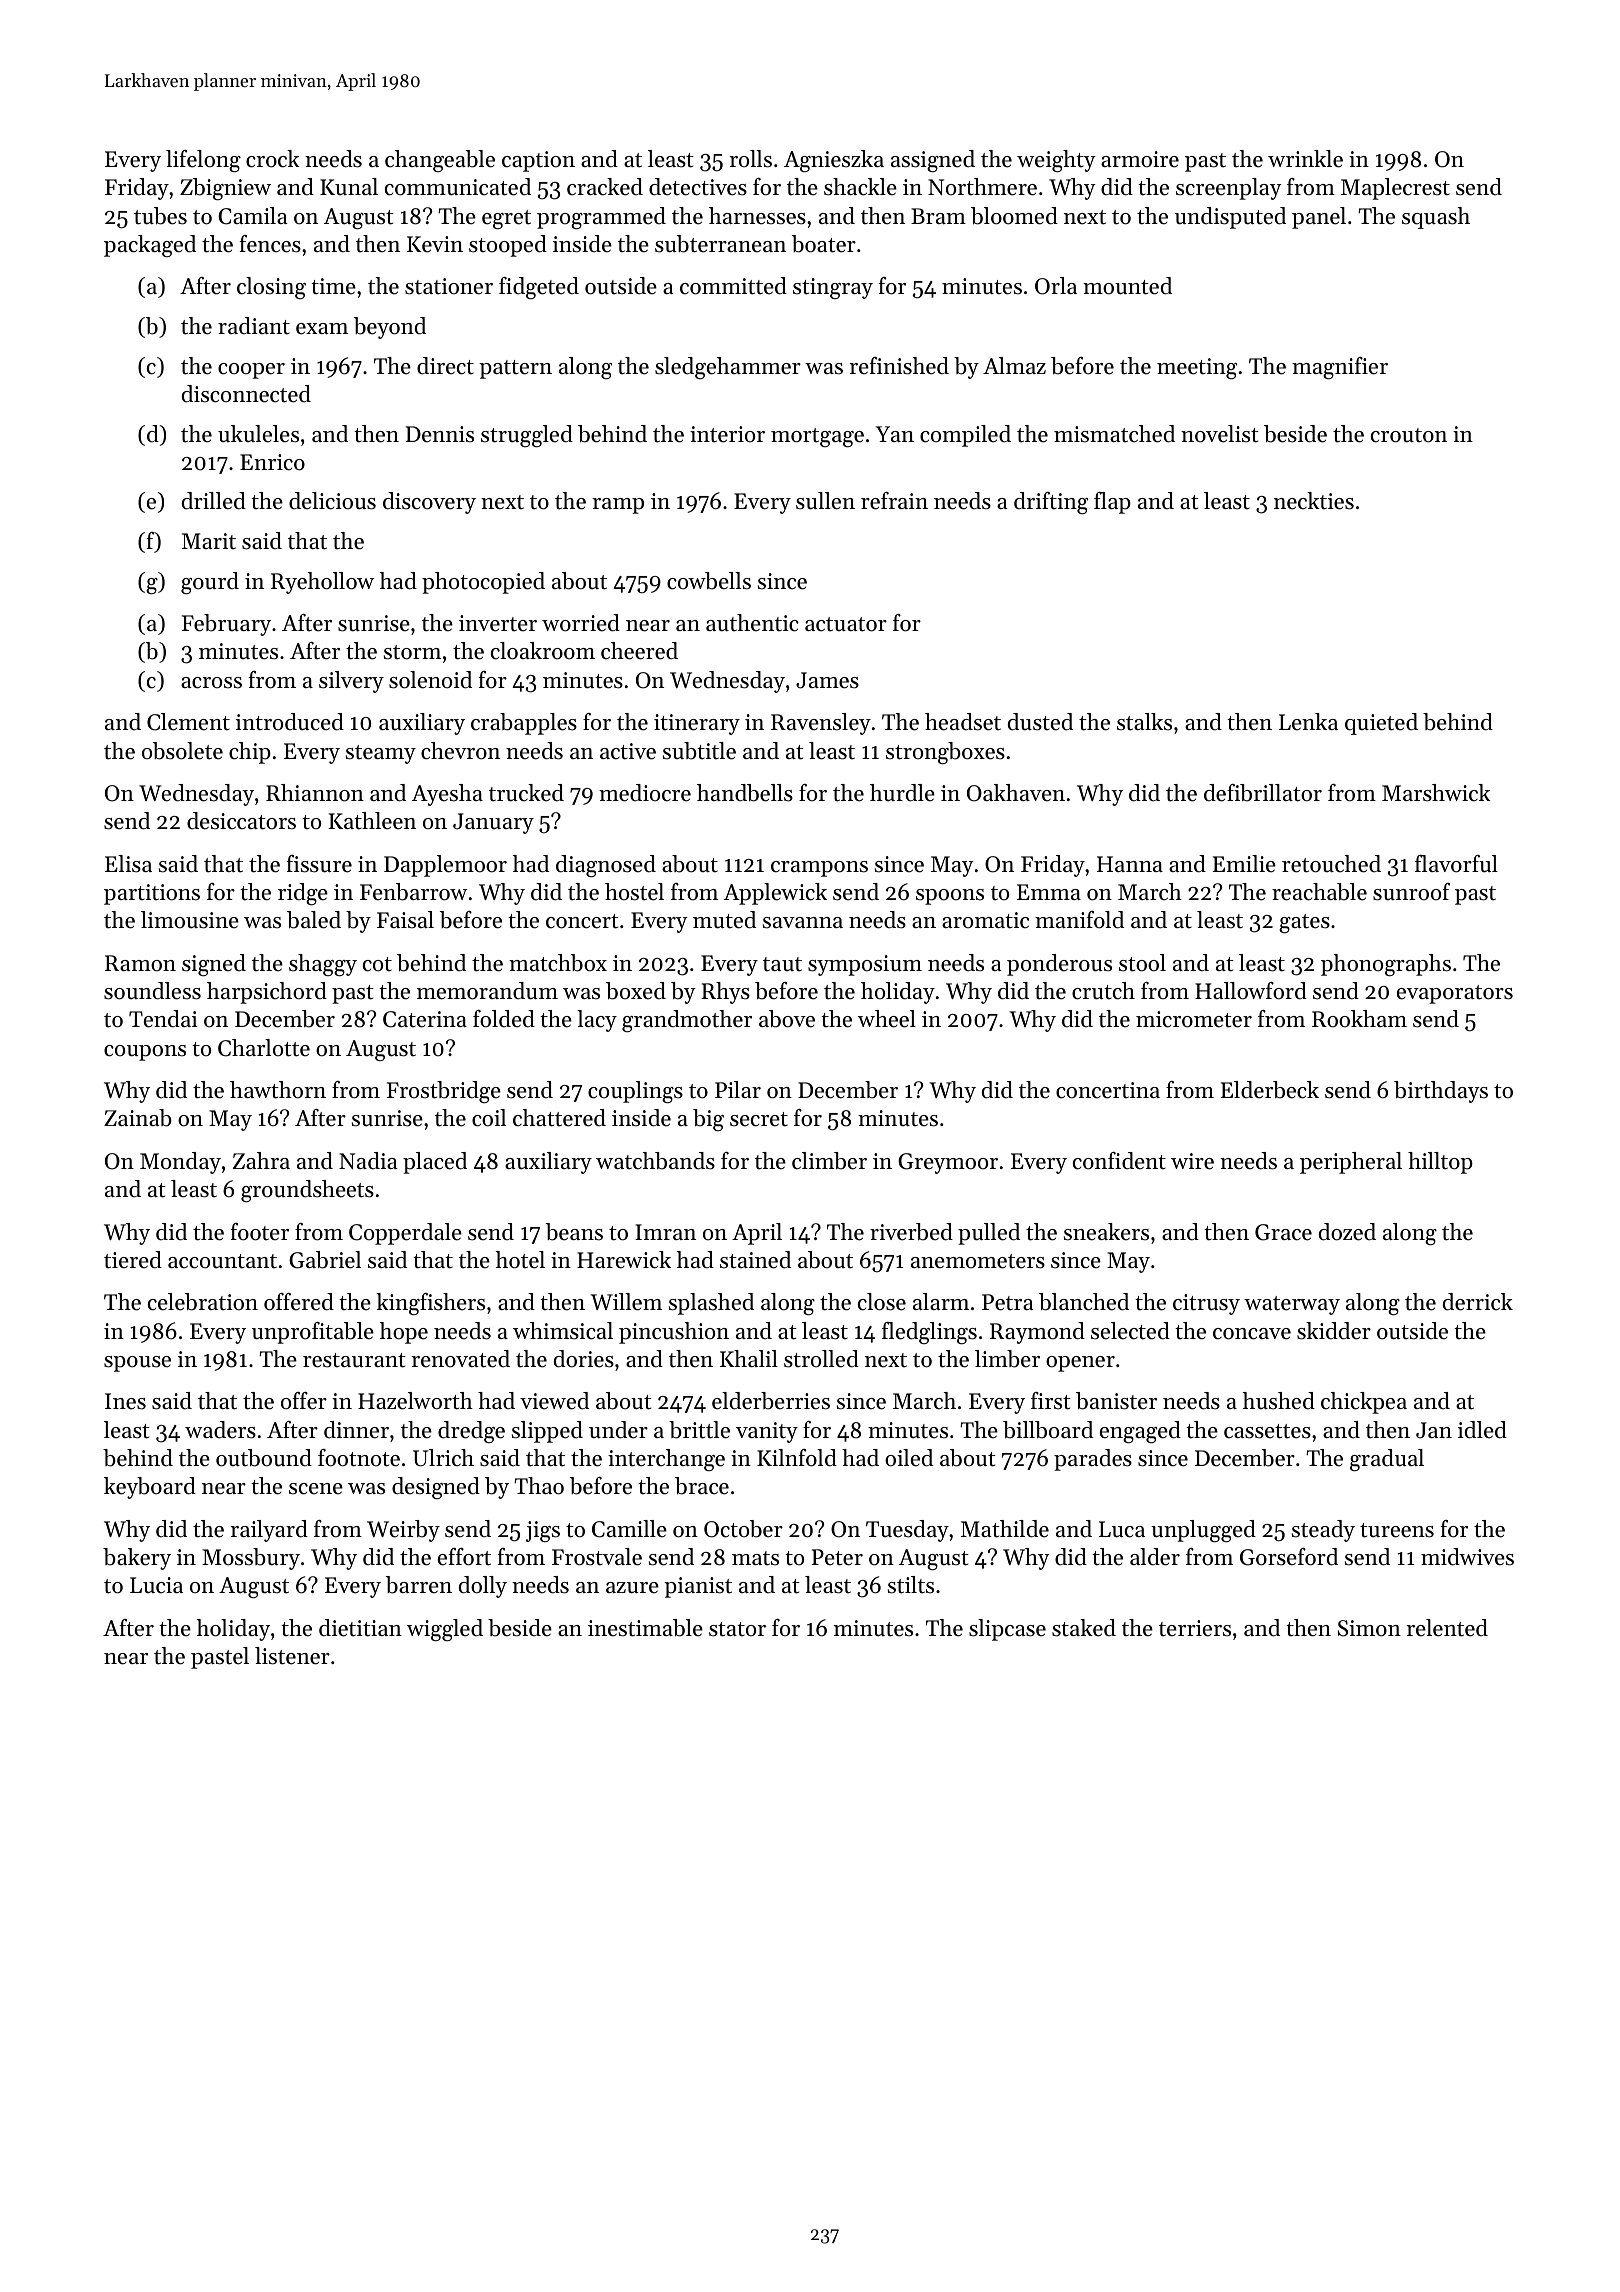  Describe the element at coordinates (449, 286) in the screenshot. I see `stationer` at that location.
